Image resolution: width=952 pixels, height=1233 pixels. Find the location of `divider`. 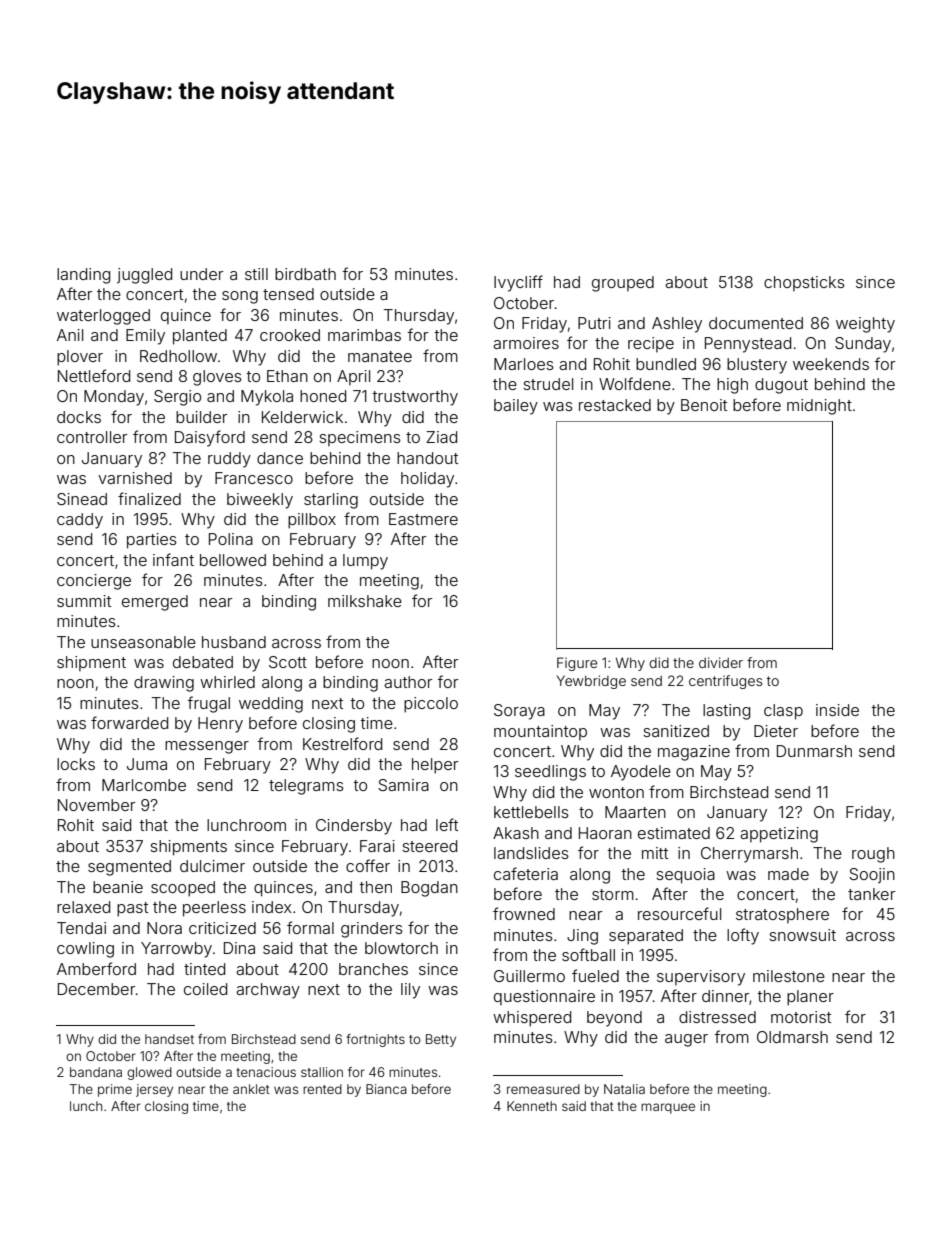

divider is located at coordinates (721, 662).
